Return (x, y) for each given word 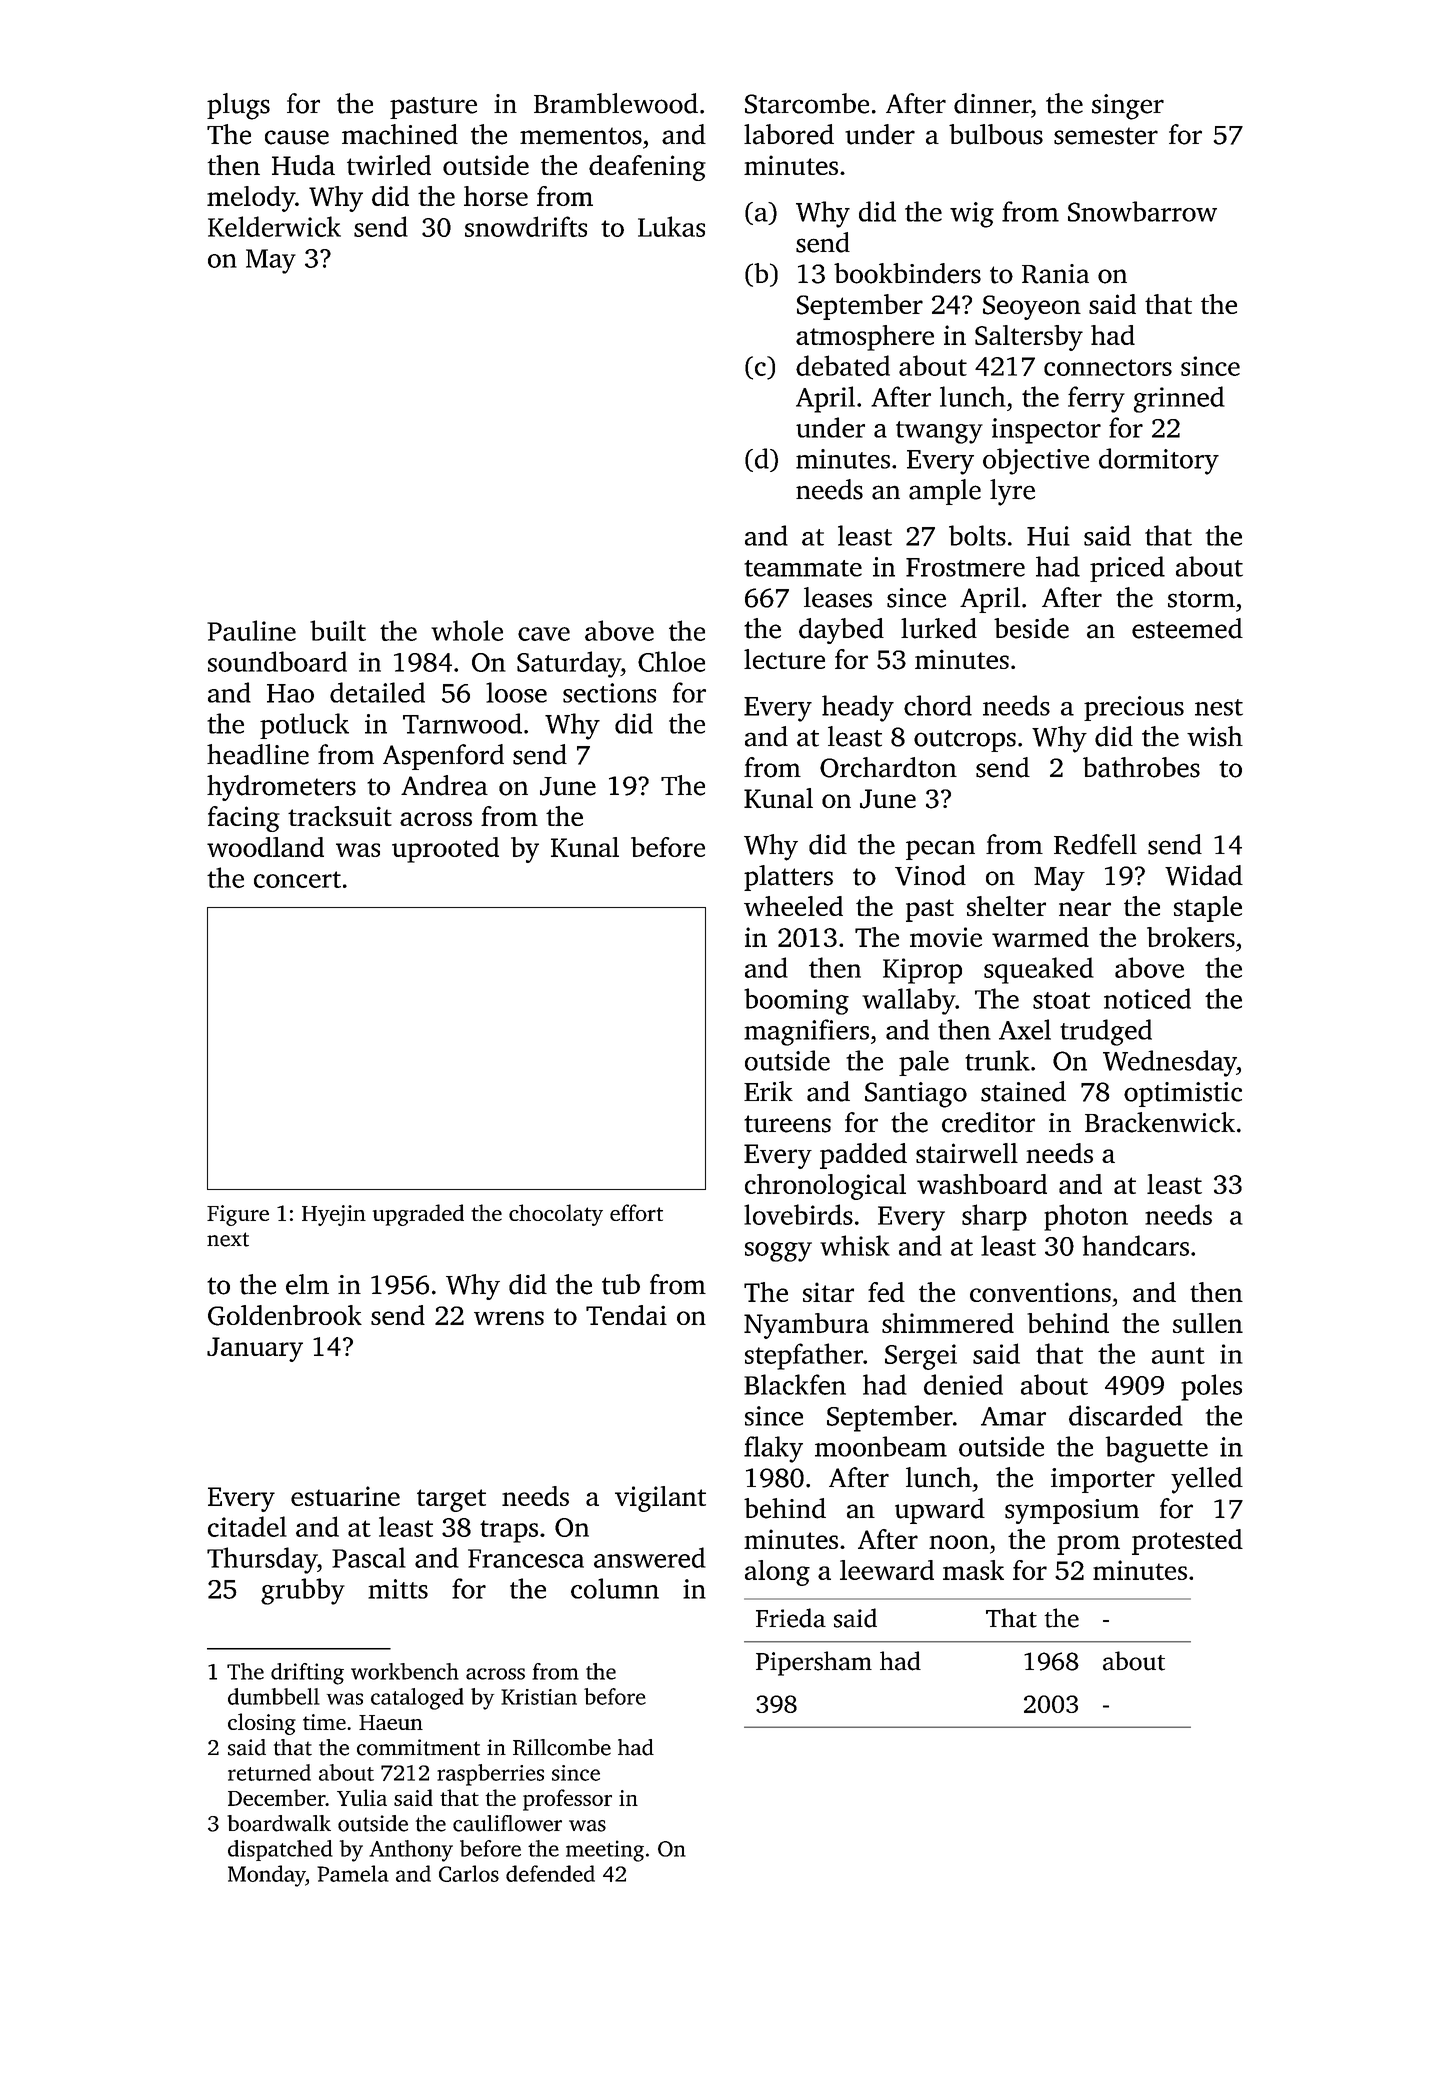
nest (1219, 707)
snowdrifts (526, 226)
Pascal (369, 1557)
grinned (1179, 399)
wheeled (793, 906)
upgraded (418, 1215)
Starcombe (807, 103)
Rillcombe (562, 1747)
